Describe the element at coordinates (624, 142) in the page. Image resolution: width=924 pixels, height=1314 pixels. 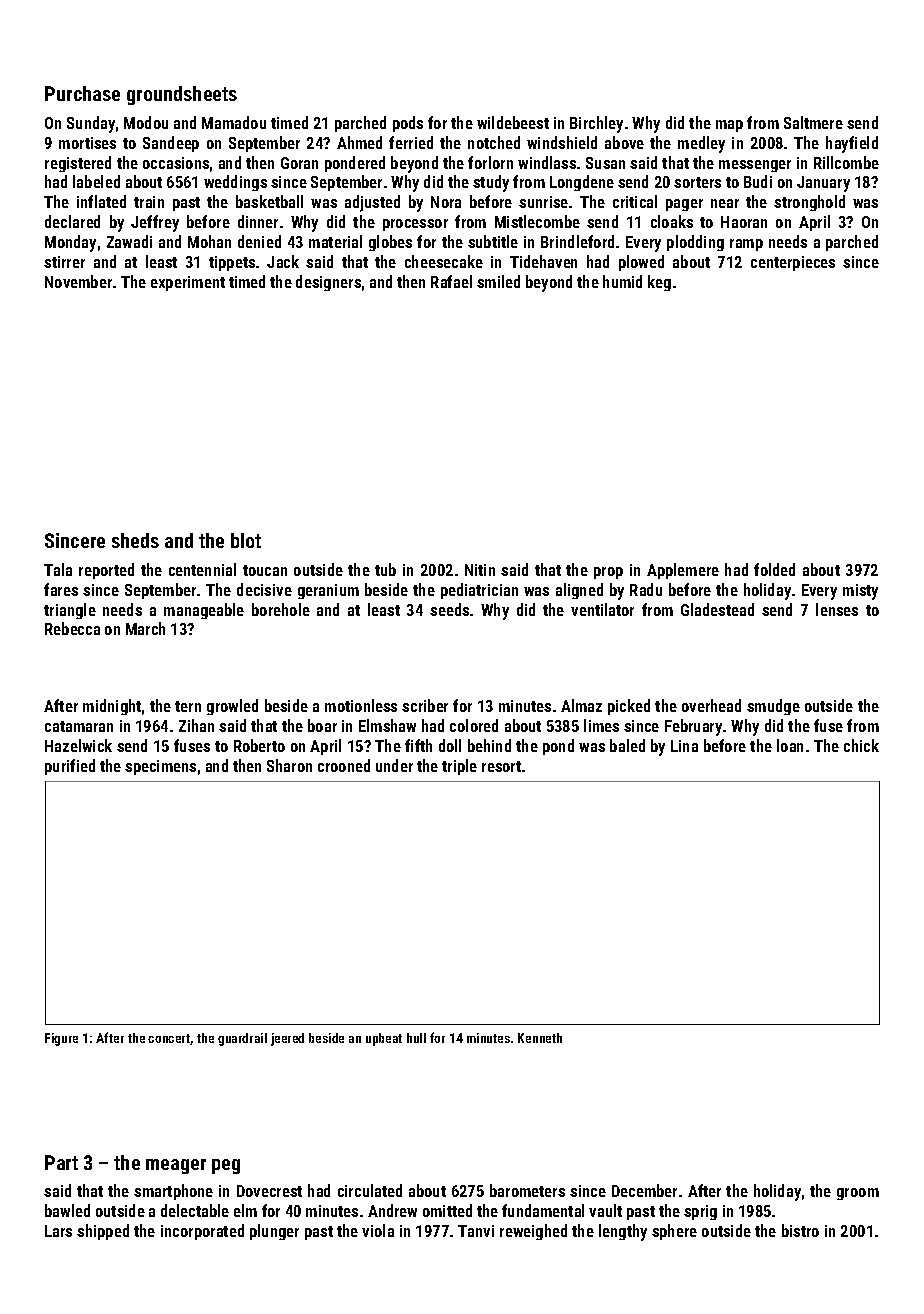
I see `above` at that location.
